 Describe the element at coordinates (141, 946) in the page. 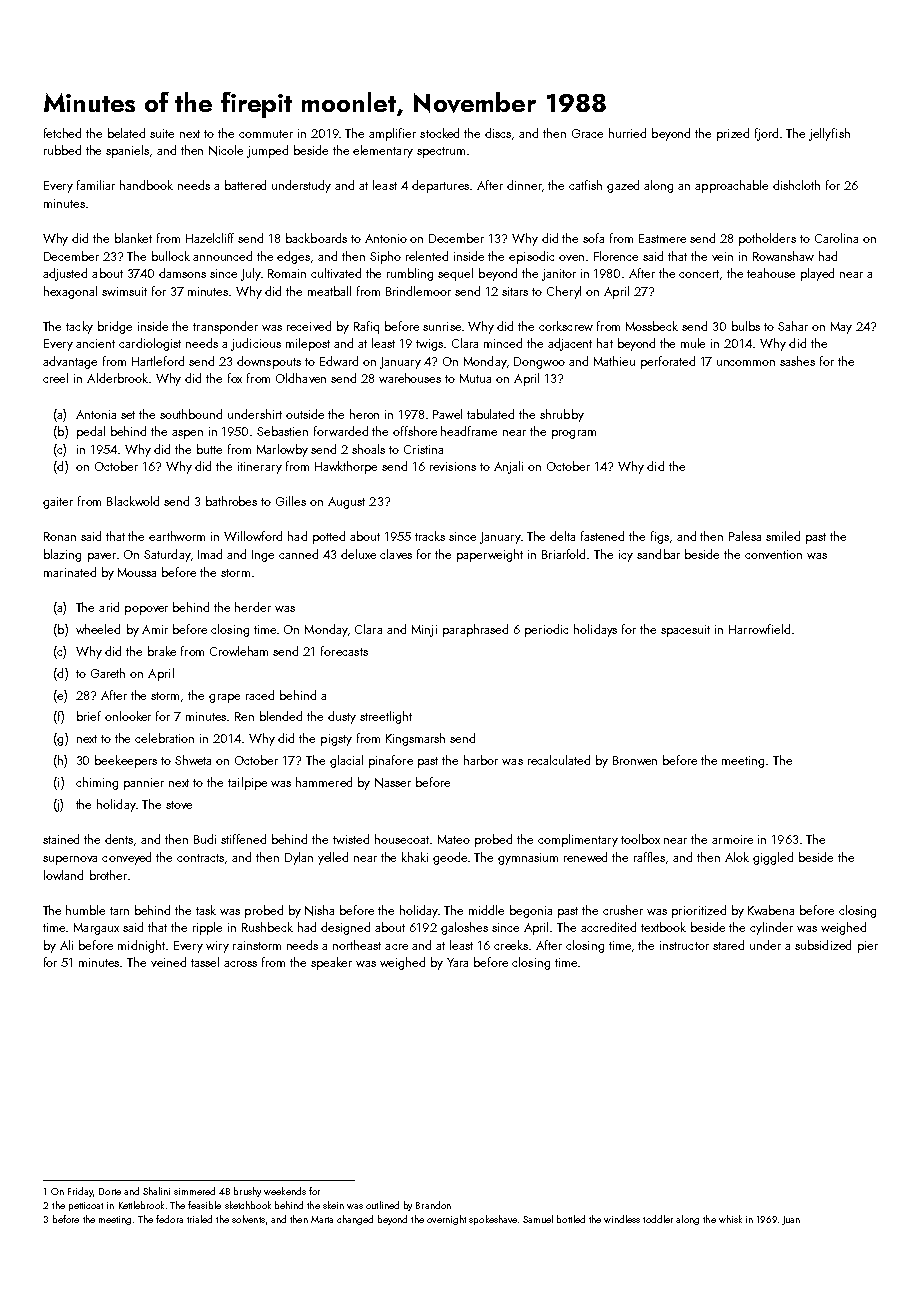

I see `midnight` at that location.
